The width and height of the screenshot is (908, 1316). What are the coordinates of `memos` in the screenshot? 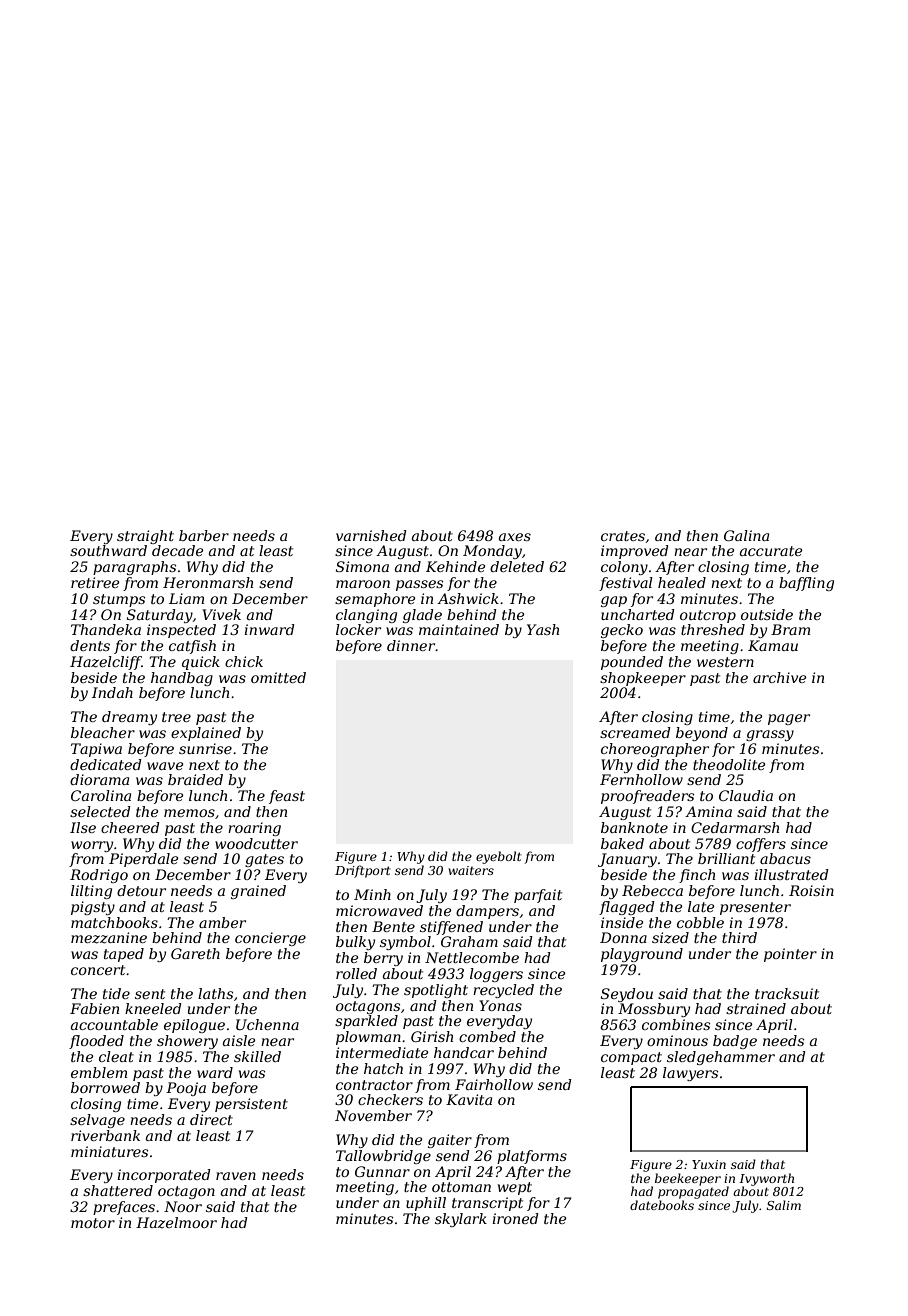 It's located at (189, 813).
